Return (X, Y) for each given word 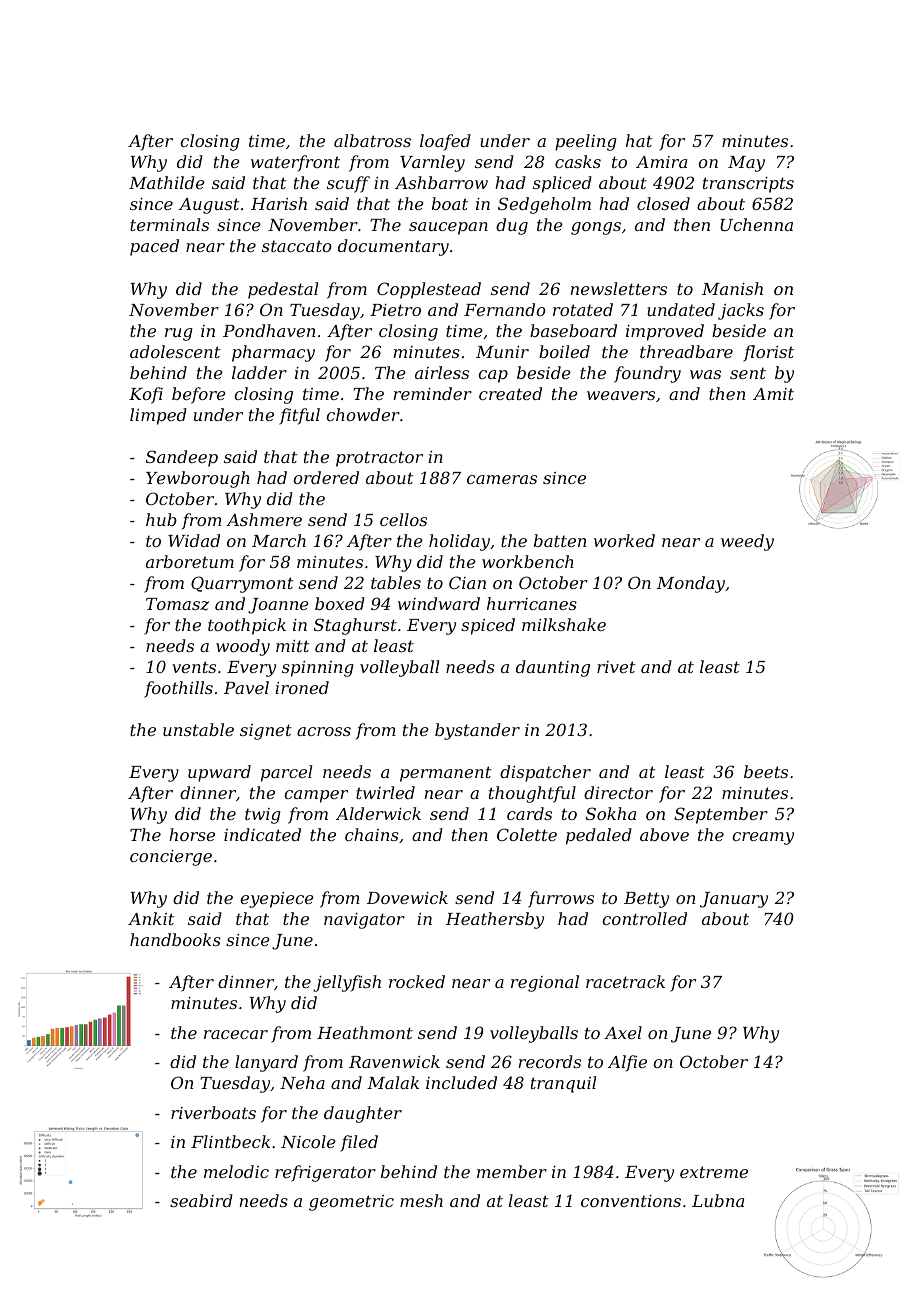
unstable (198, 729)
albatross (372, 140)
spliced (562, 184)
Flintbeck (230, 1141)
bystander (477, 731)
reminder (433, 393)
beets (766, 771)
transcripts (748, 185)
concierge (171, 858)
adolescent (175, 351)
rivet (616, 667)
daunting (553, 668)
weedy (747, 542)
